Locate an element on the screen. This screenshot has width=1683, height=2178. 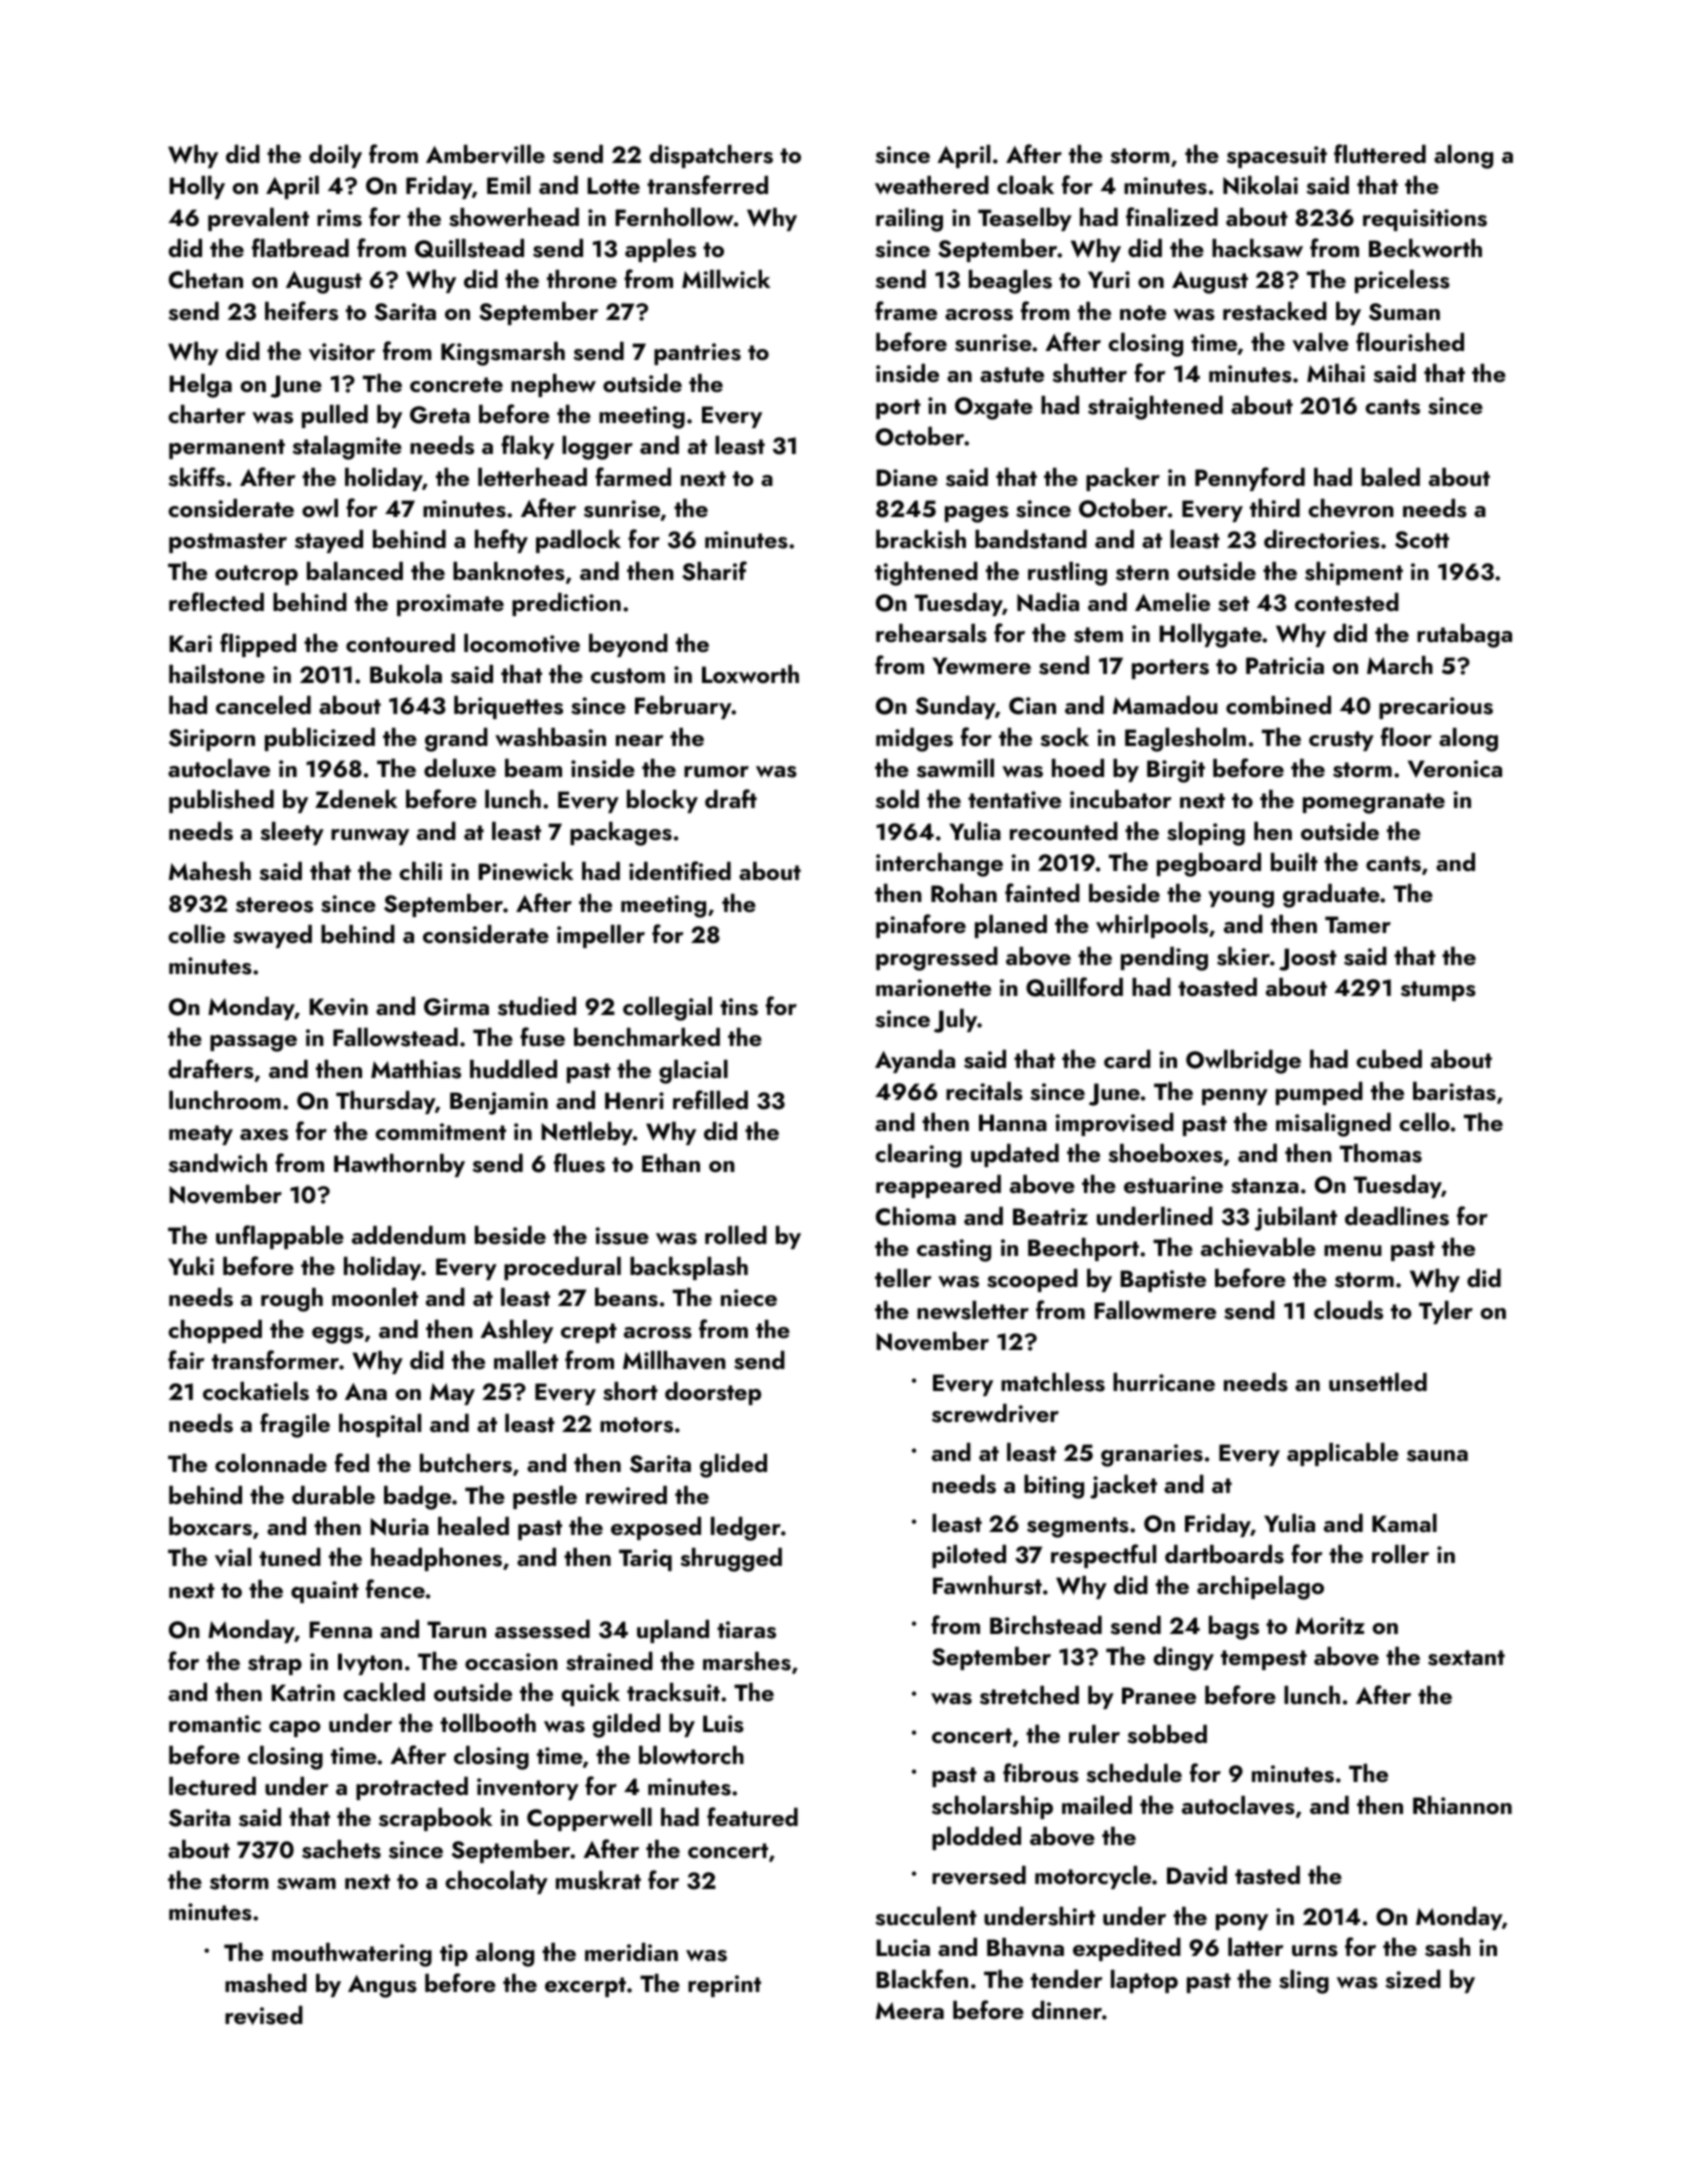
Tyler is located at coordinates (1446, 1312).
